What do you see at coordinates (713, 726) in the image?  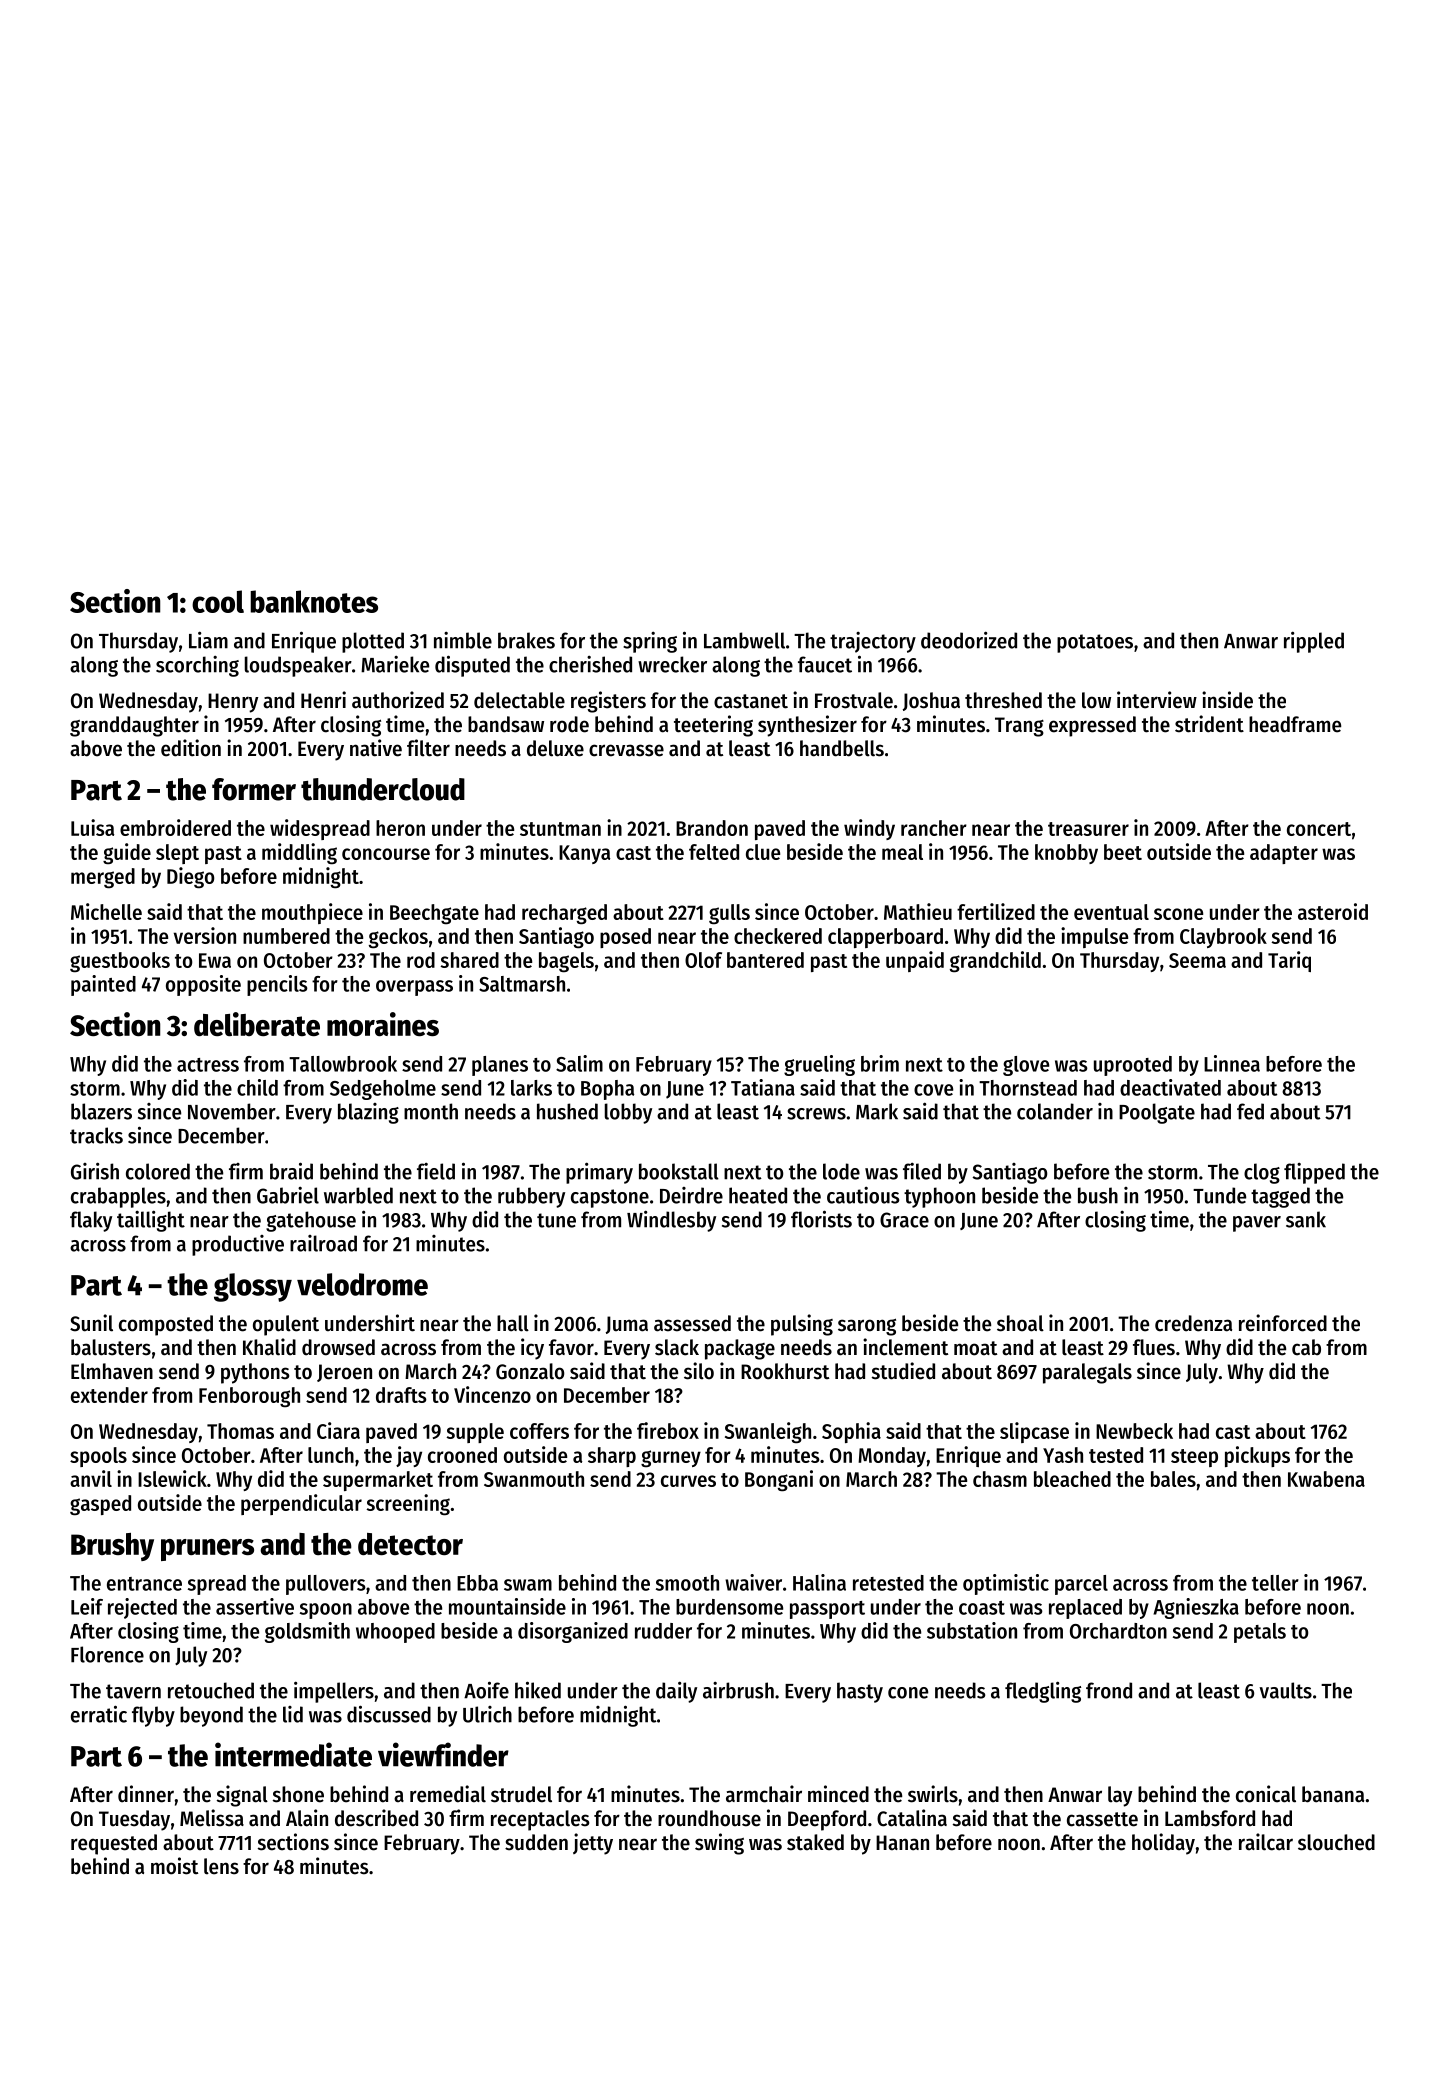 I see `teetering` at bounding box center [713, 726].
